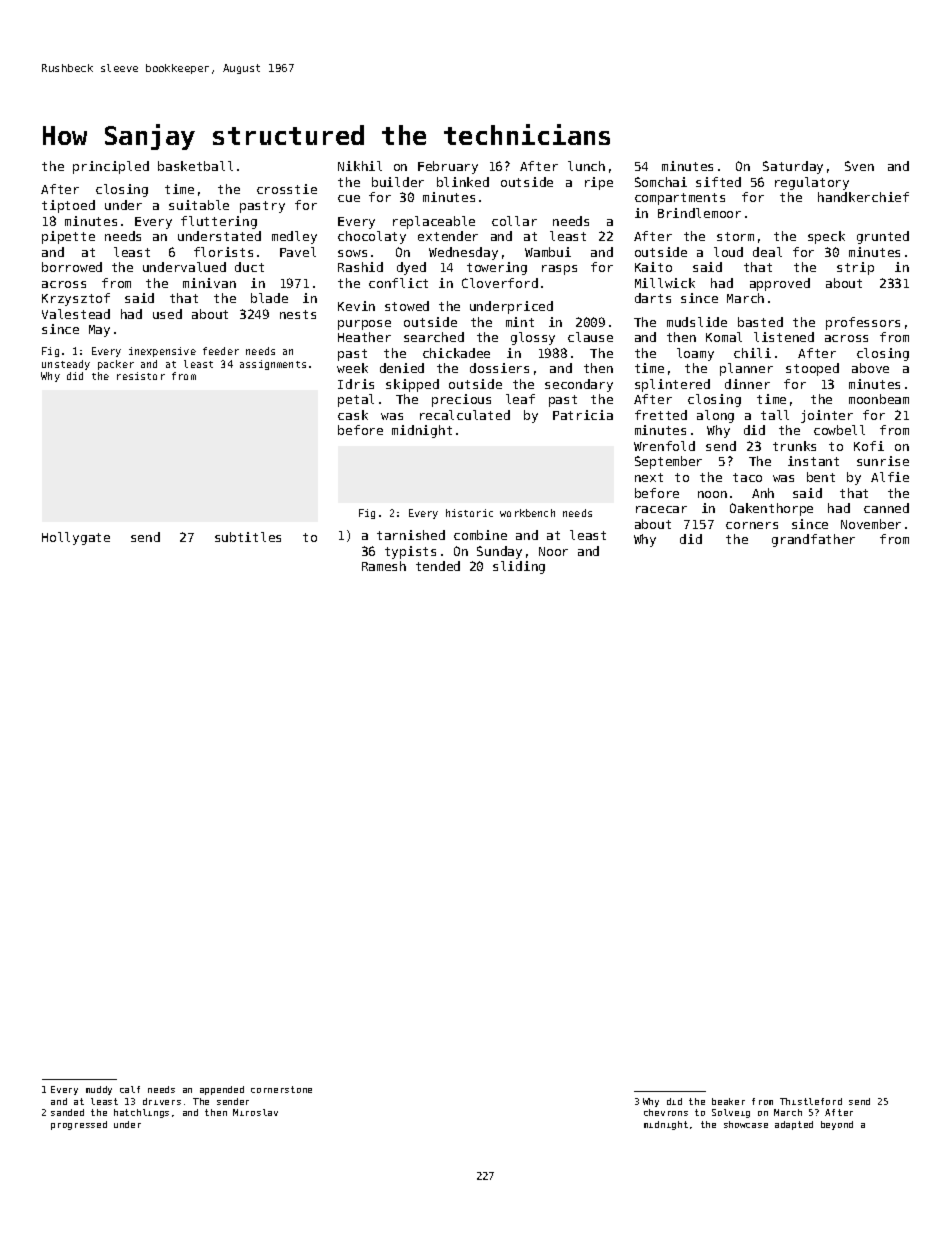  What do you see at coordinates (248, 537) in the screenshot?
I see `subtitles` at bounding box center [248, 537].
